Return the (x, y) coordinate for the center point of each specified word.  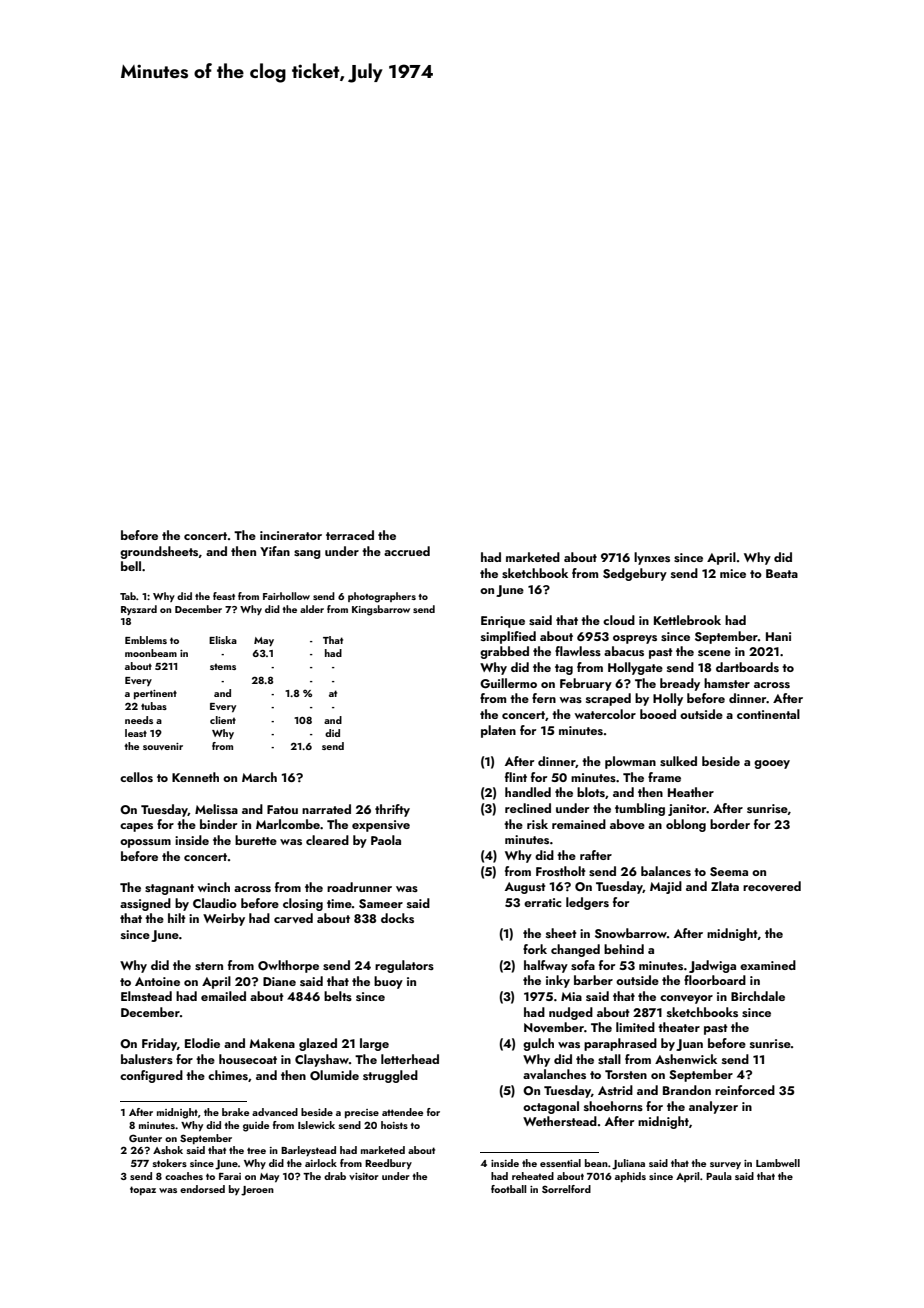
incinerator (291, 535)
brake (235, 1112)
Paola (386, 840)
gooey (772, 764)
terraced (350, 535)
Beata (782, 573)
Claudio (215, 903)
